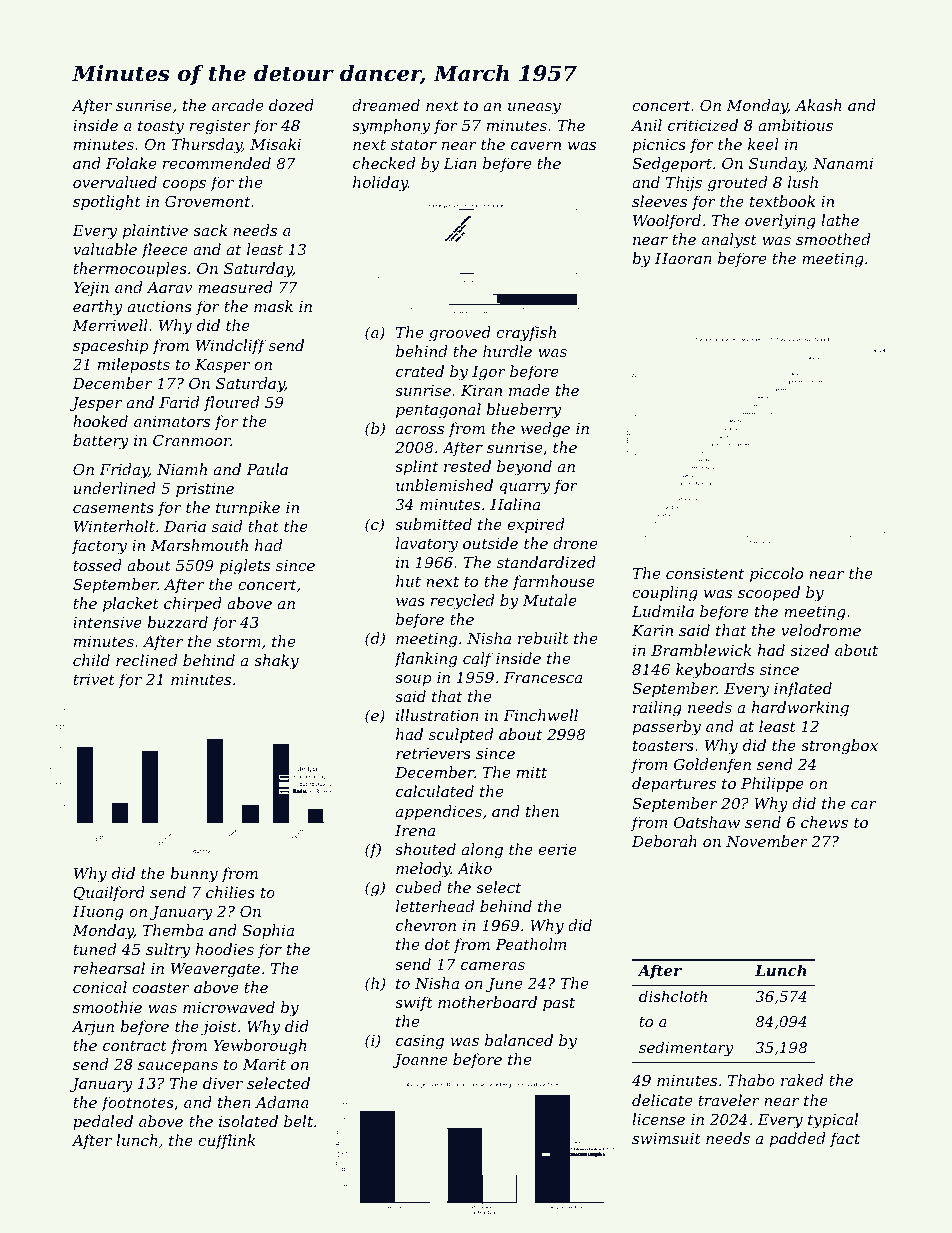 Image resolution: width=952 pixels, height=1233 pixels. Describe the element at coordinates (276, 662) in the screenshot. I see `shaky` at that location.
